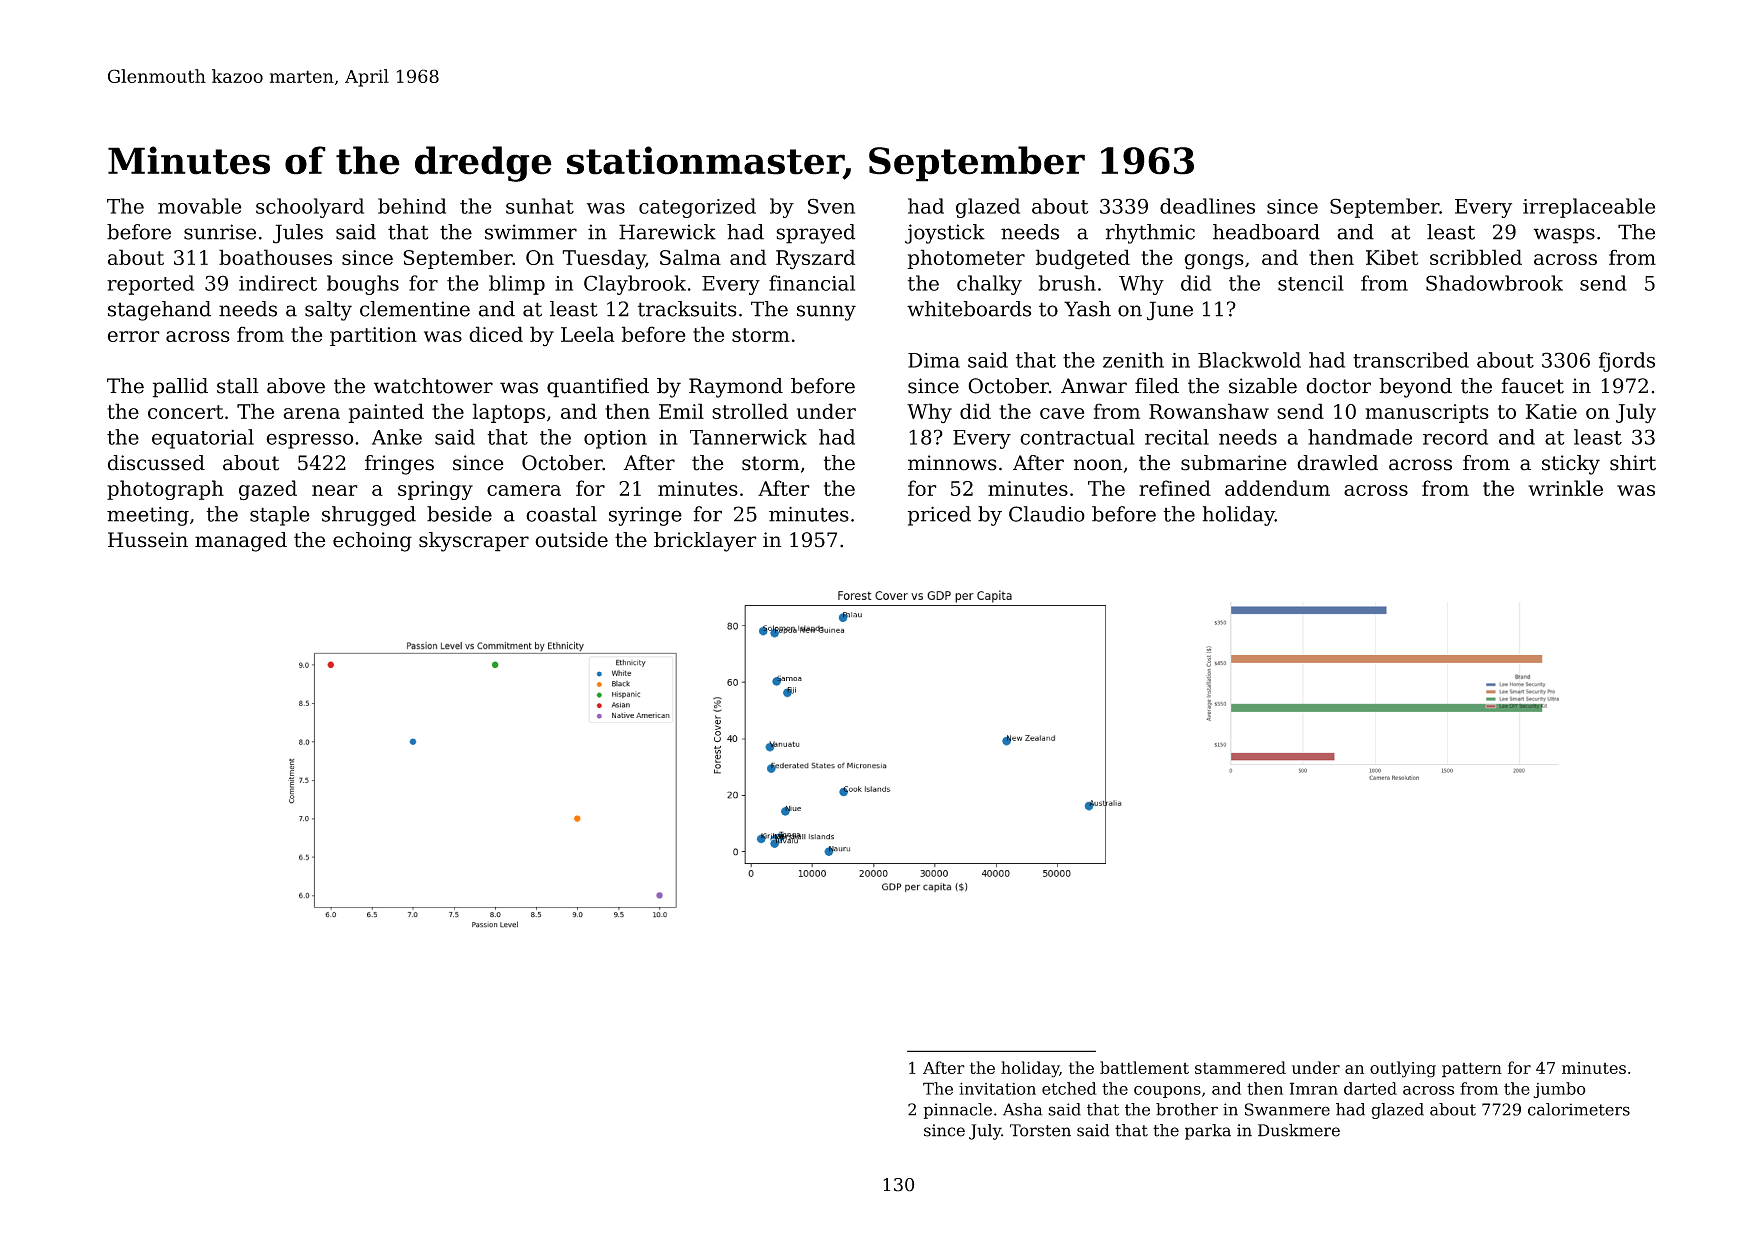 The image size is (1763, 1246). Describe the element at coordinates (310, 208) in the document. I see `schoolyard` at that location.
